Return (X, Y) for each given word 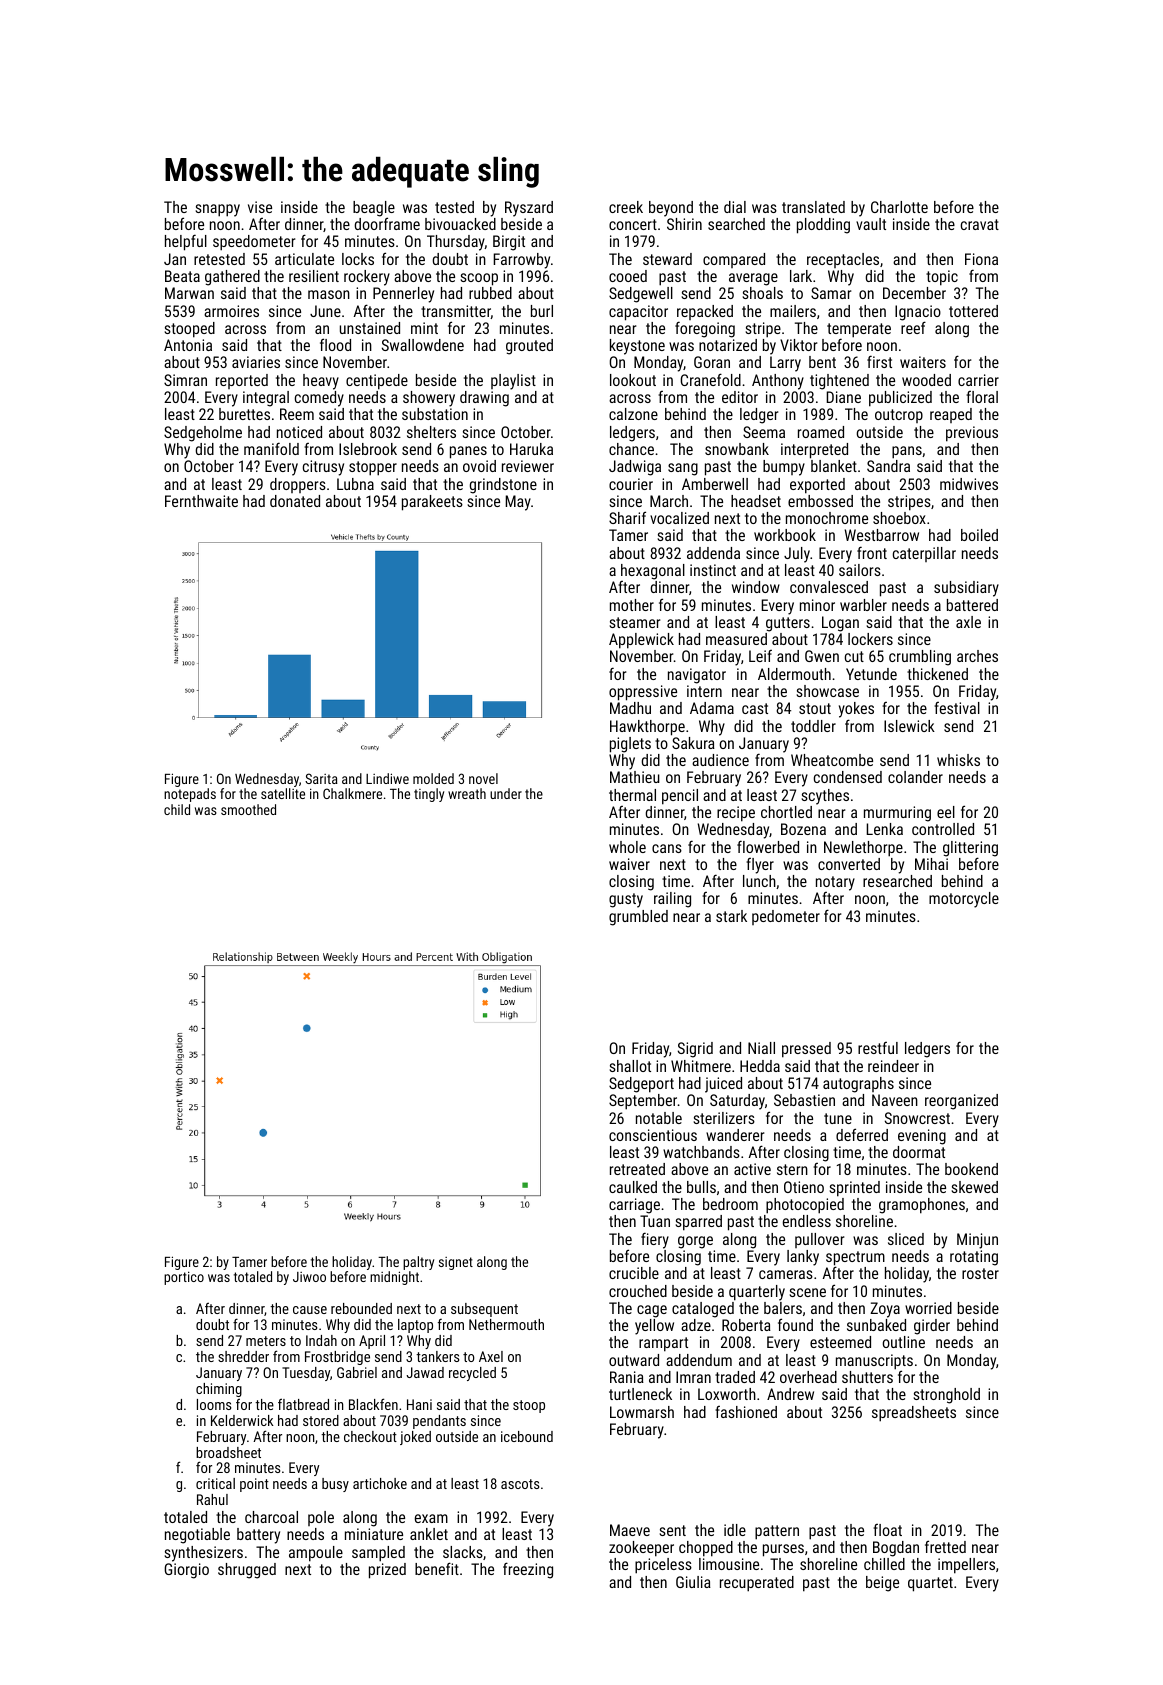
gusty (626, 900)
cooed (628, 276)
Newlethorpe (863, 849)
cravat (980, 224)
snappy (217, 210)
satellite (283, 793)
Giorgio (186, 1571)
